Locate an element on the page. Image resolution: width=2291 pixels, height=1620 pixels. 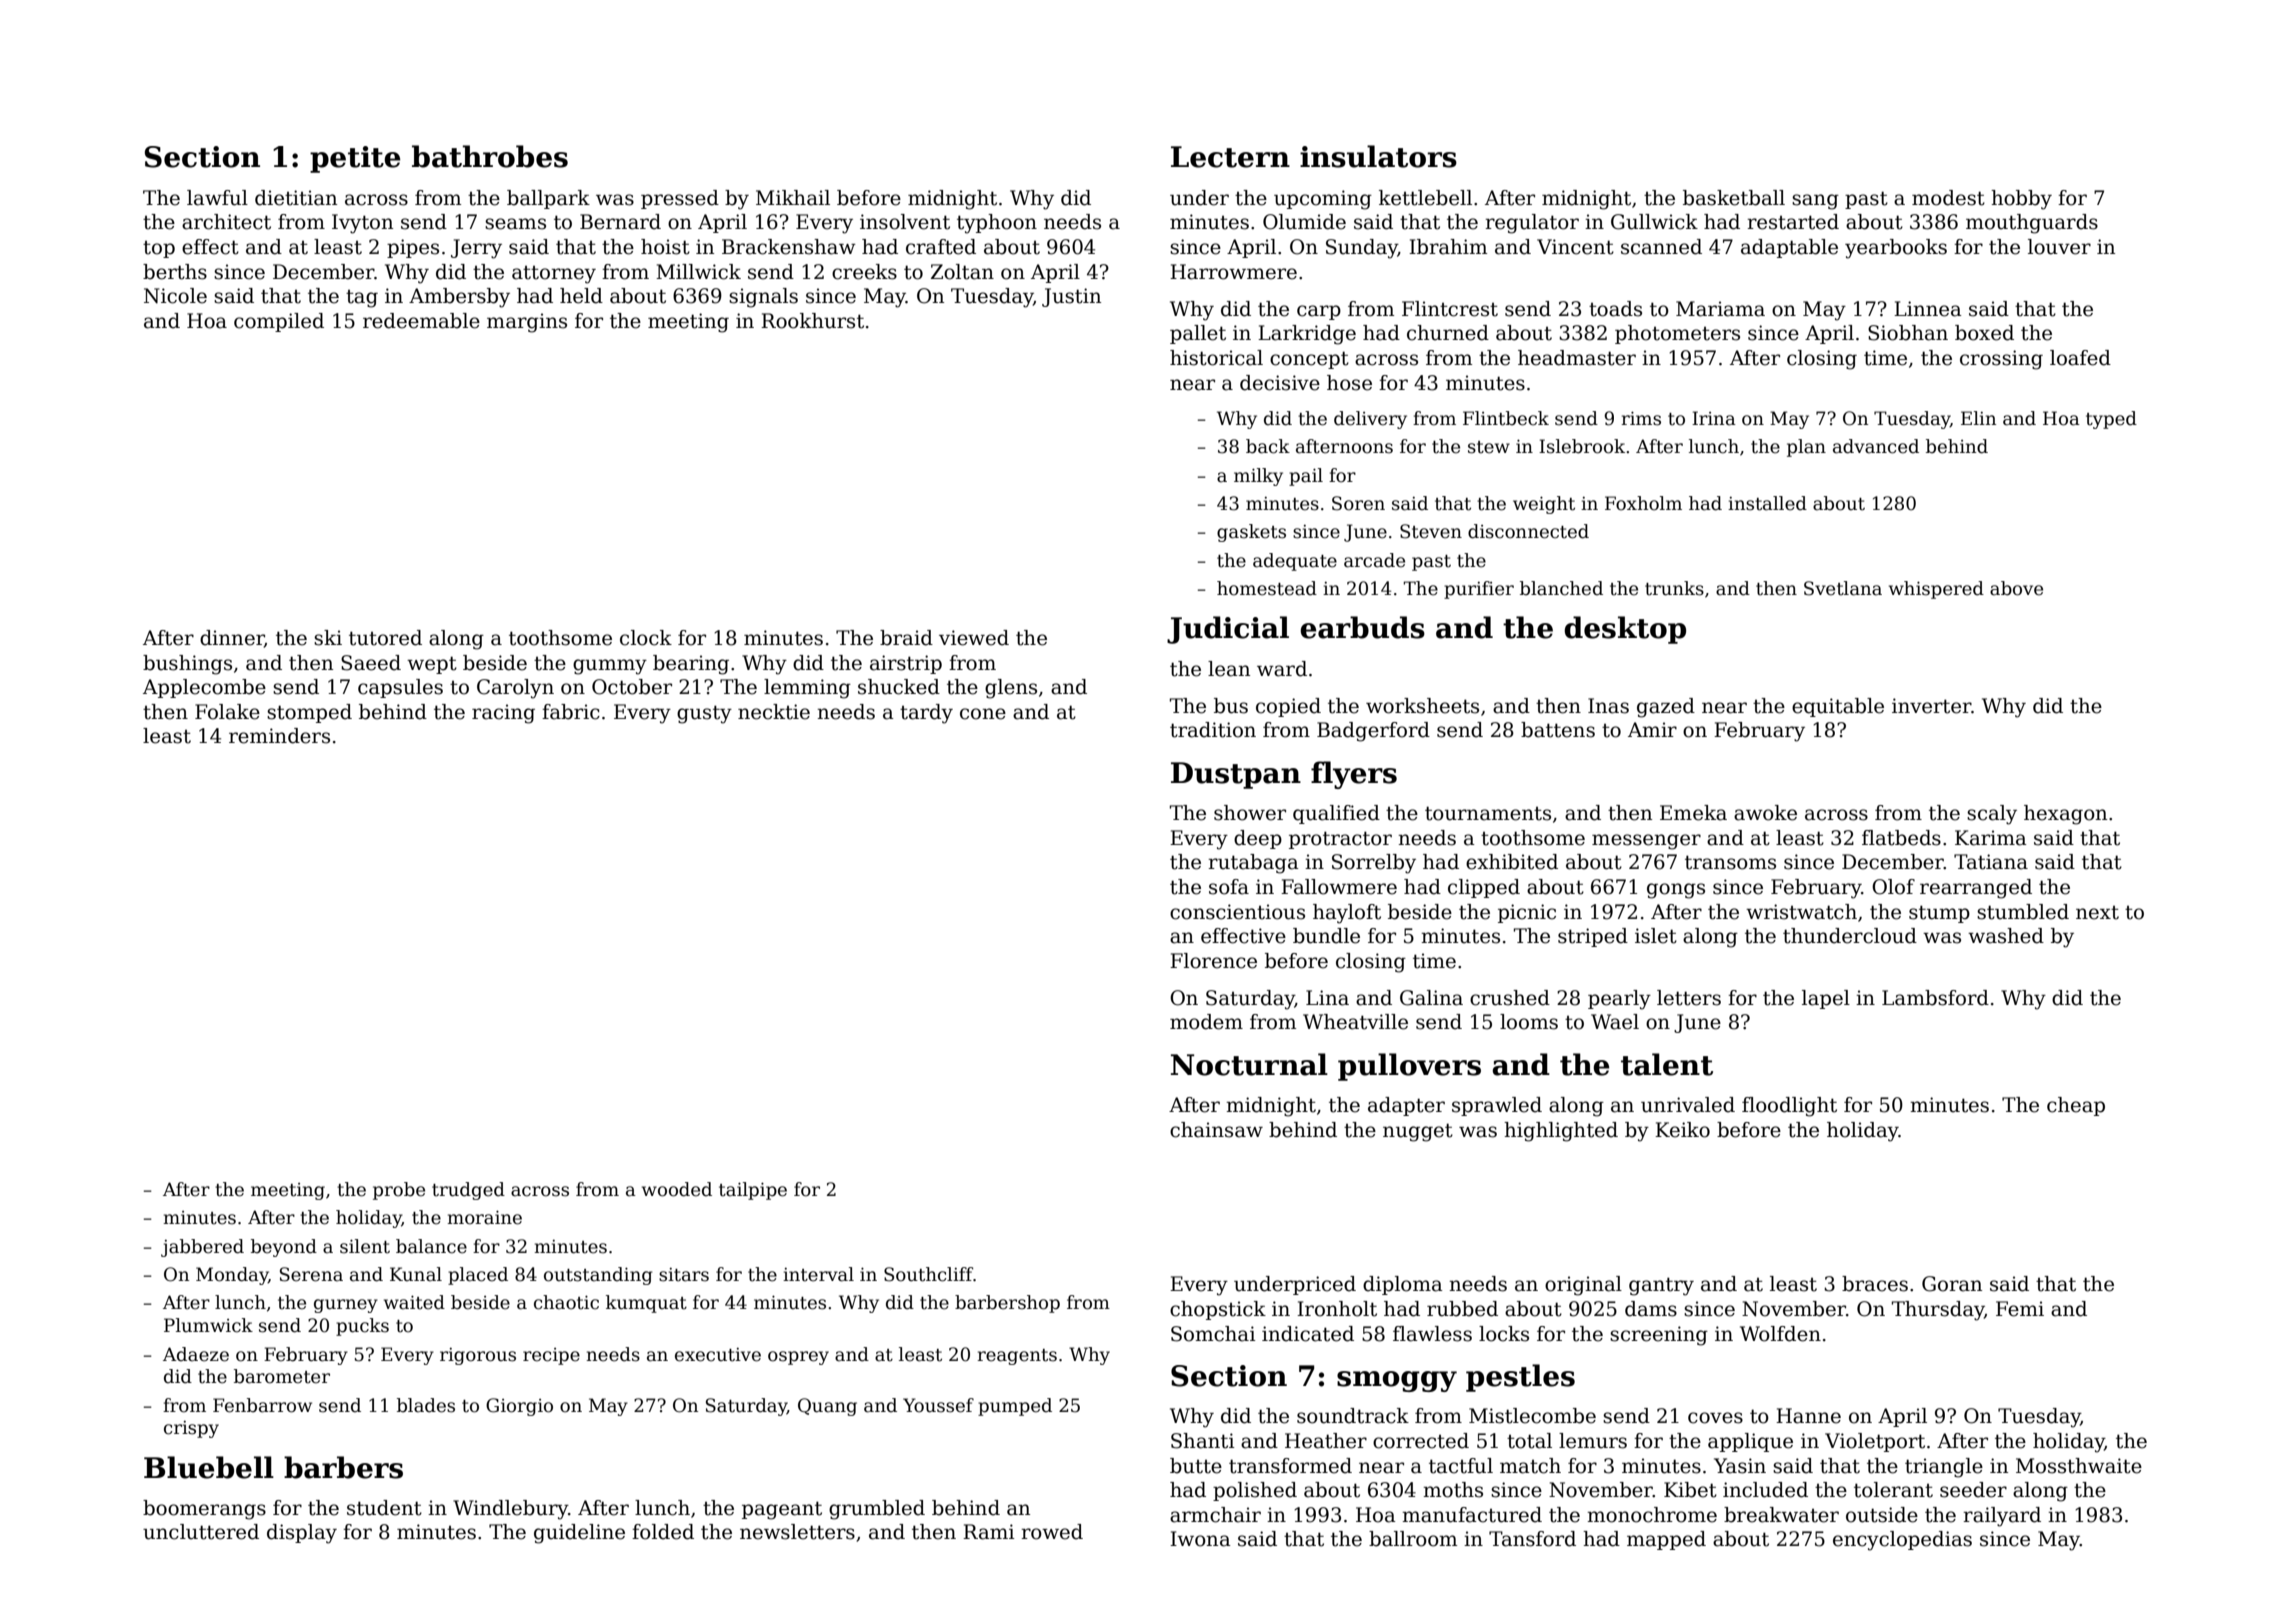
Shanti is located at coordinates (1203, 1441).
